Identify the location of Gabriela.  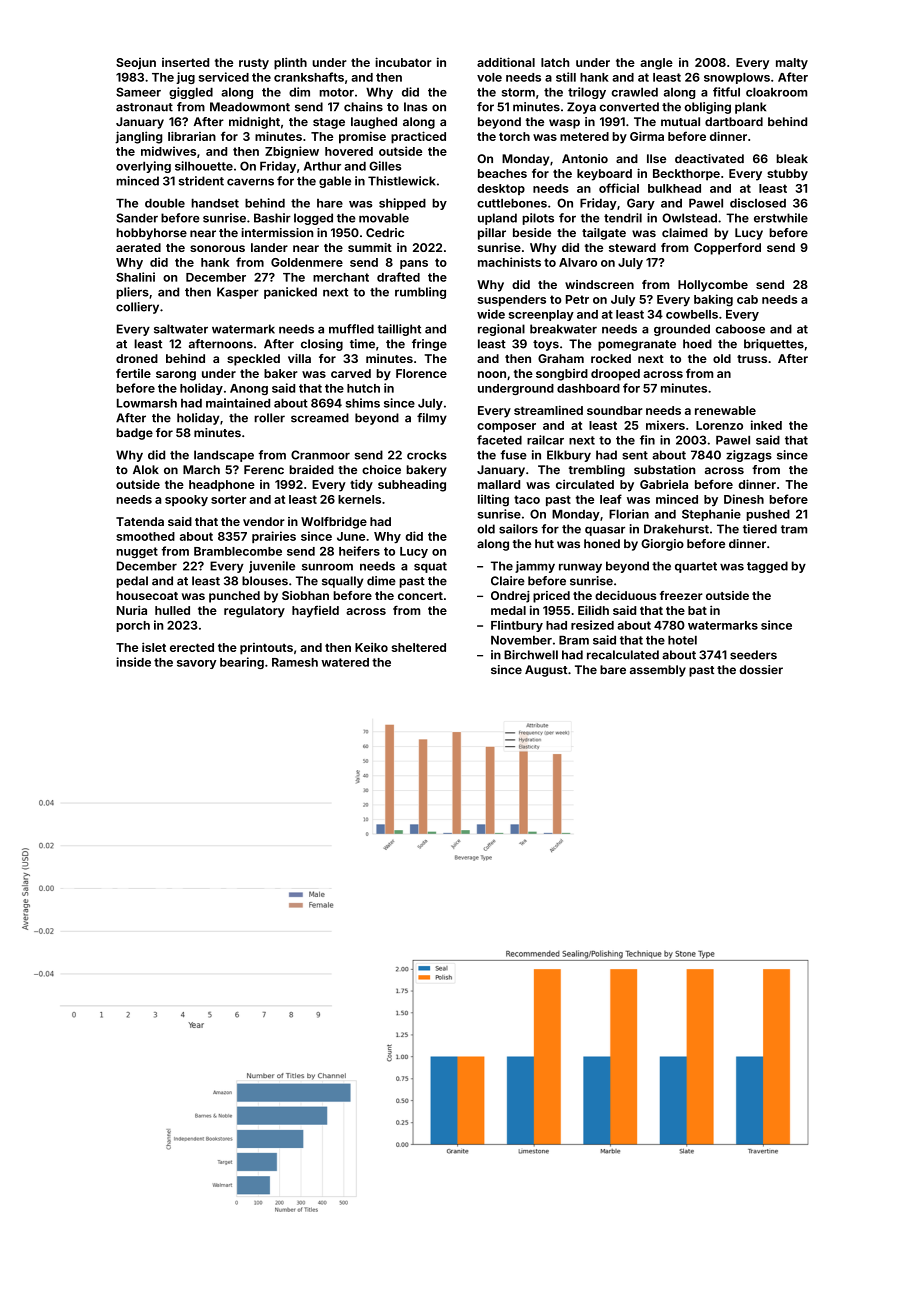
(664, 484).
